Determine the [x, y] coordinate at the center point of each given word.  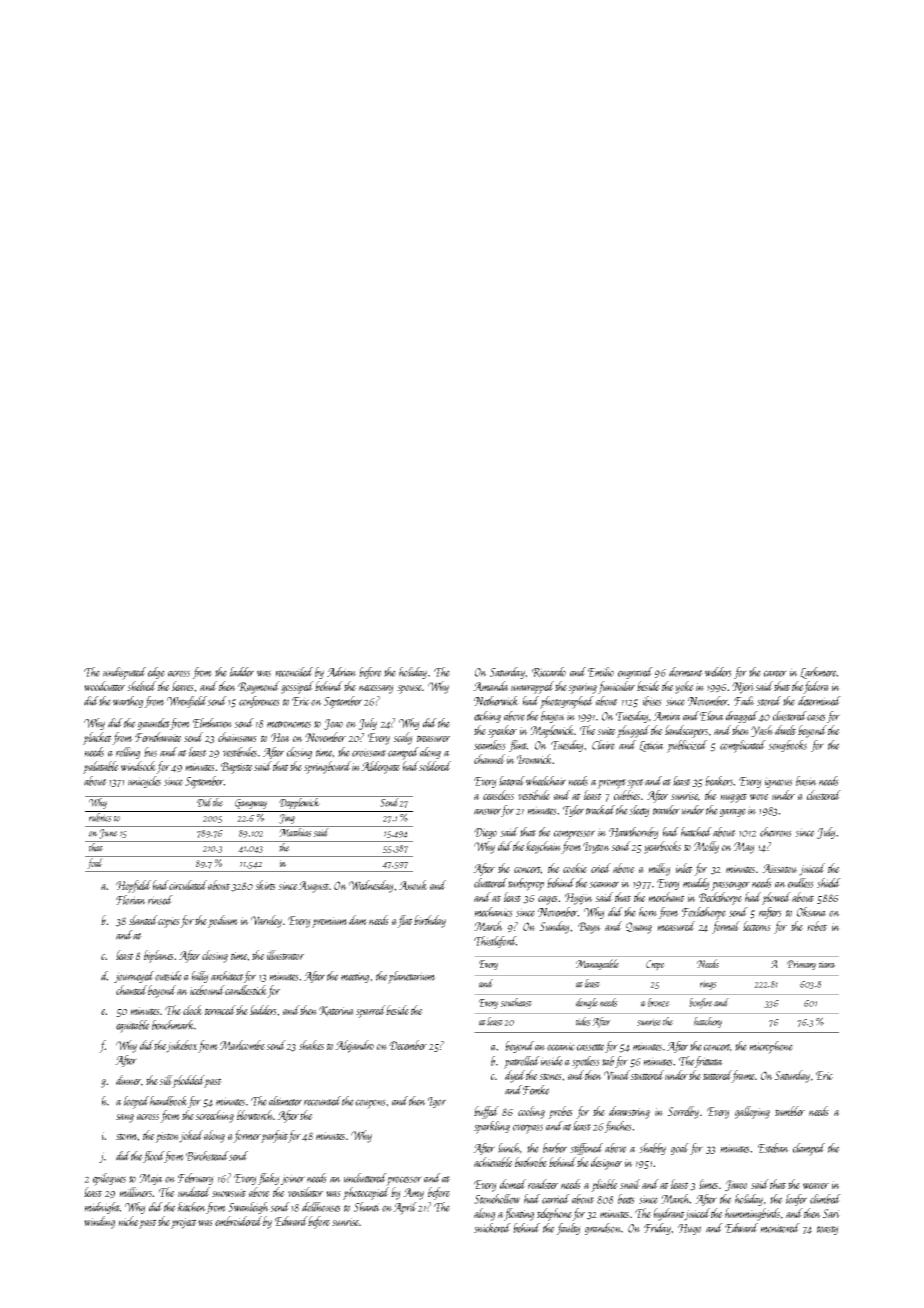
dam [358, 920]
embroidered [238, 1221]
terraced [220, 1010]
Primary [801, 965]
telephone [555, 1214]
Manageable [597, 964]
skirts [265, 885]
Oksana [811, 912]
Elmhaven [212, 723]
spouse [410, 689]
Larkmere [818, 673]
